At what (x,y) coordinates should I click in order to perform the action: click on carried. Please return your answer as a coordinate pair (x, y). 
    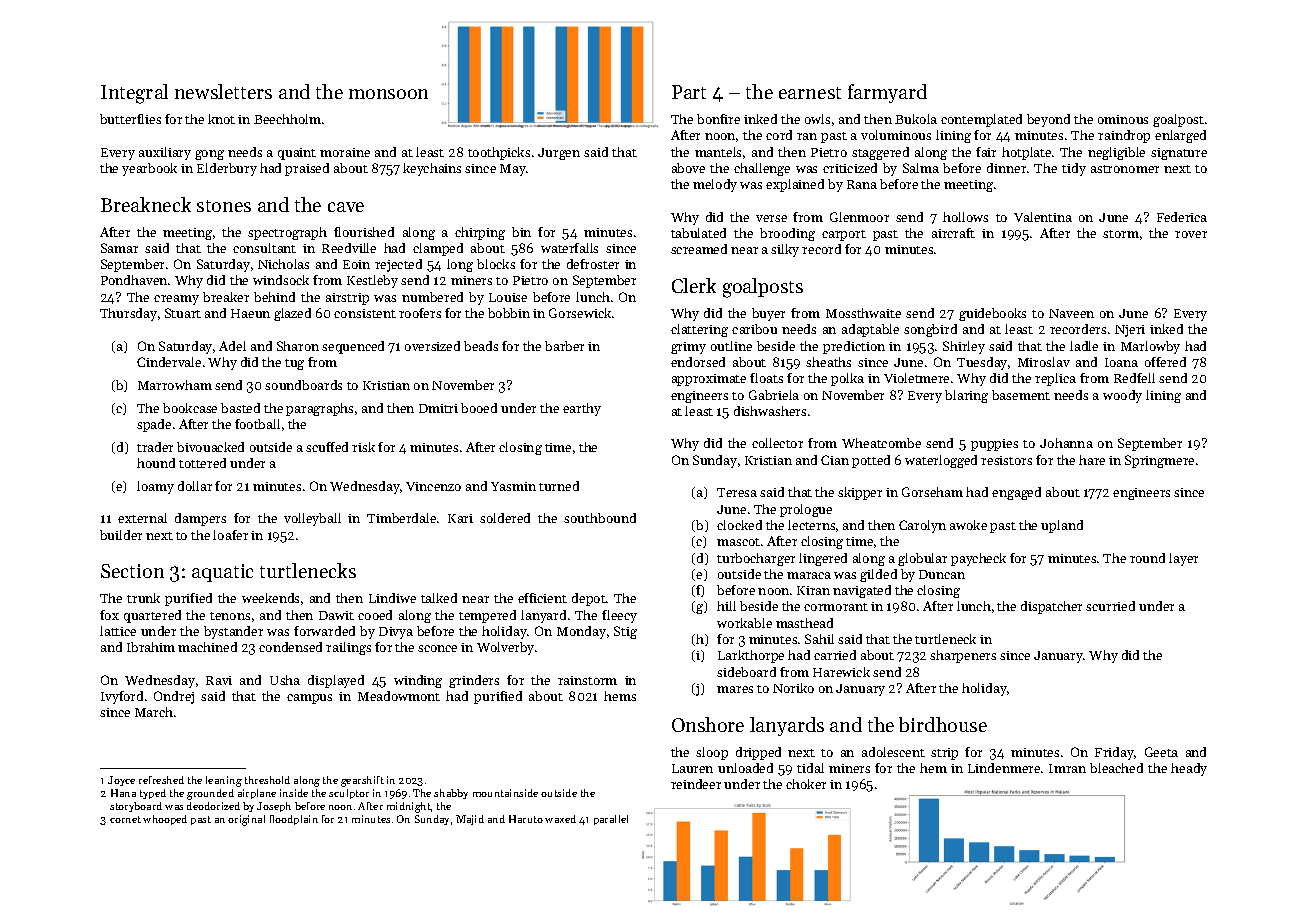
    Looking at the image, I should click on (835, 655).
